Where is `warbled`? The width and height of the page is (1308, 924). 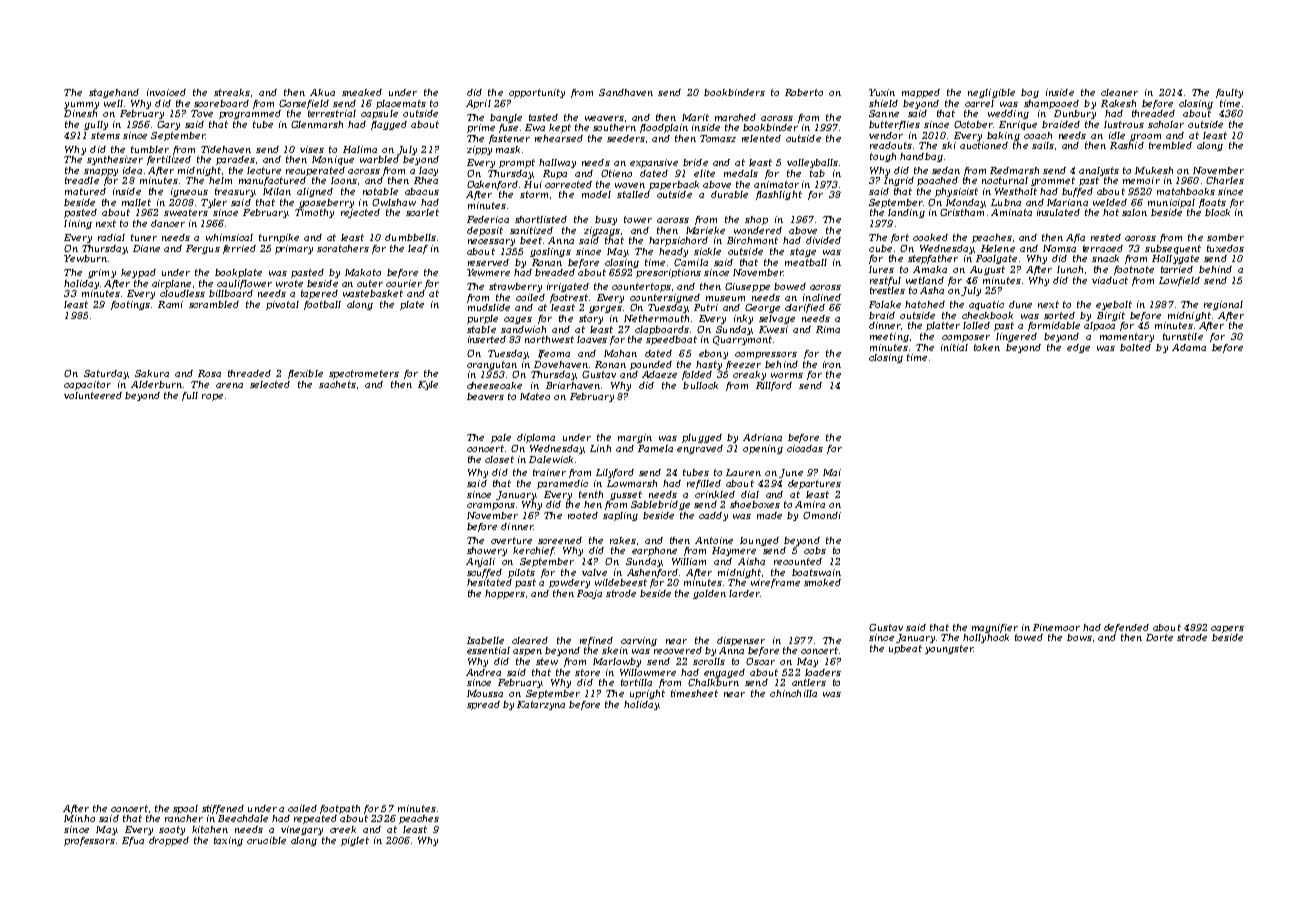
warbled is located at coordinates (379, 159).
